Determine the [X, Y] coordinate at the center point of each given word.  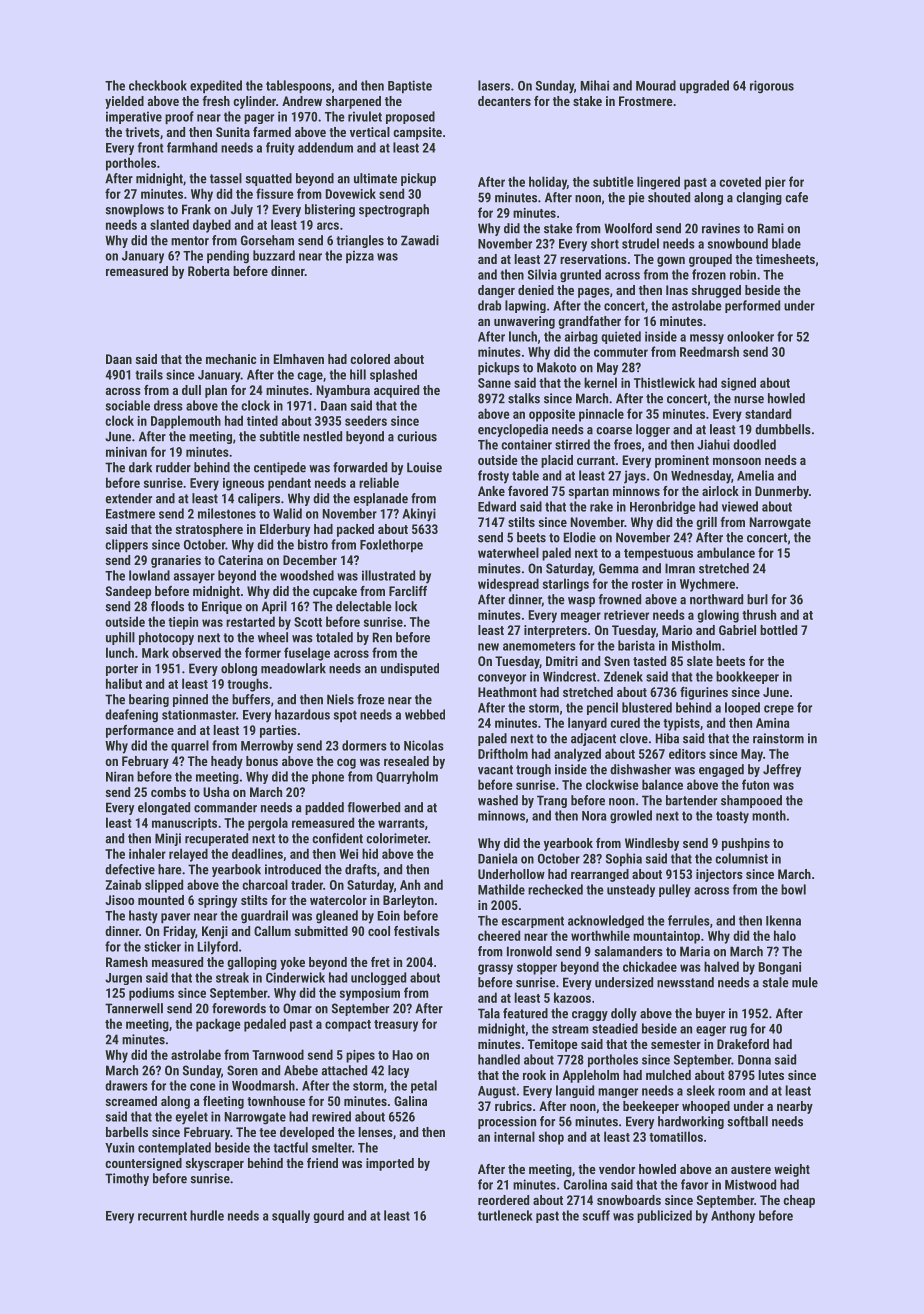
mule [805, 982]
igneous [243, 484]
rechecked [555, 889]
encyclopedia [513, 430]
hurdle [207, 1215]
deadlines [257, 853]
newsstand [685, 982]
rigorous [772, 87]
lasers [494, 85]
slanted [169, 224]
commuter [621, 352]
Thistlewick [664, 382]
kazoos [572, 997]
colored [370, 359]
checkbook [158, 85]
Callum [272, 931]
